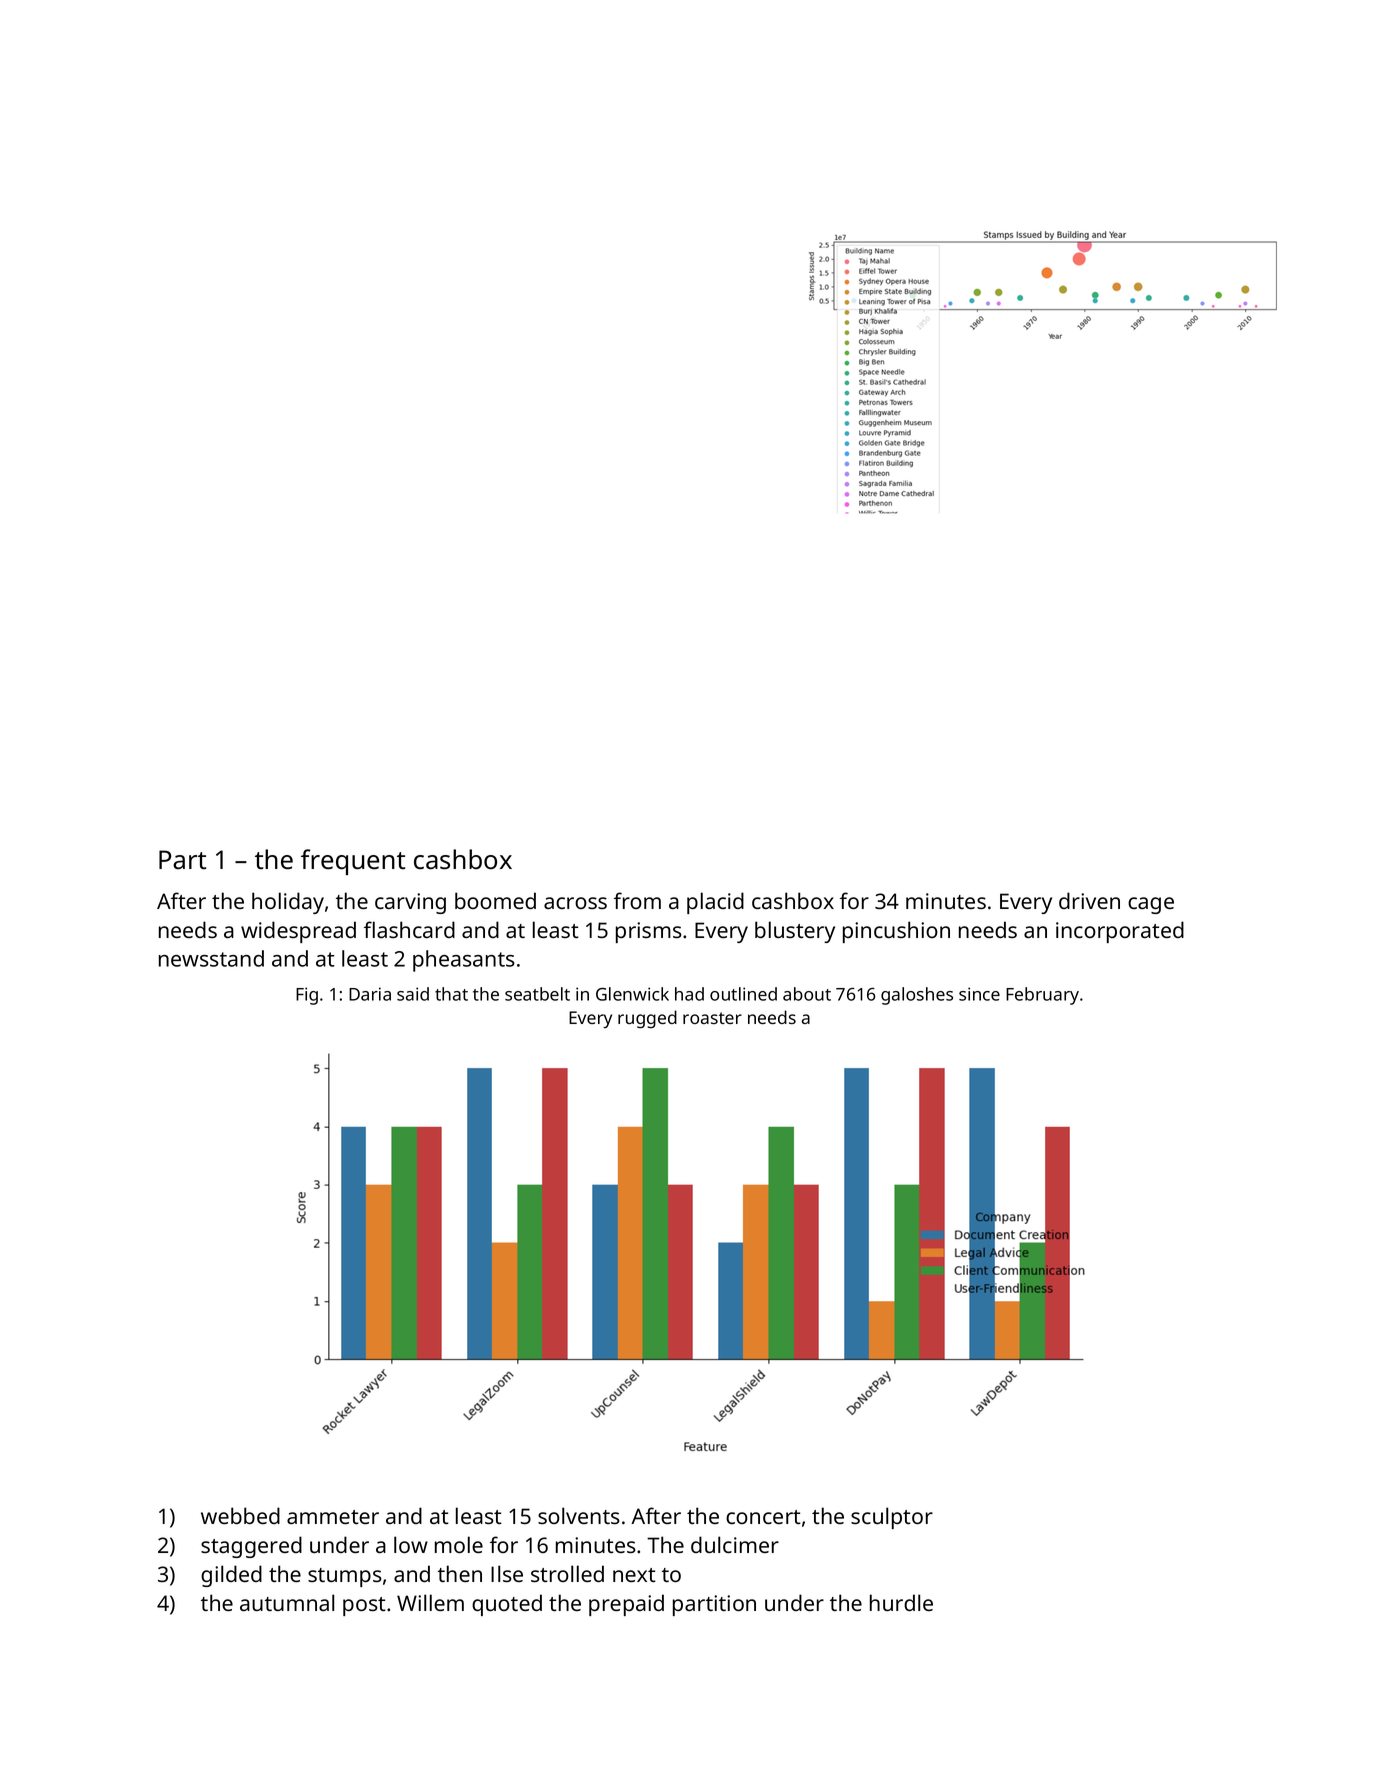 Image resolution: width=1379 pixels, height=1784 pixels. What do you see at coordinates (567, 1573) in the screenshot?
I see `strolled` at bounding box center [567, 1573].
